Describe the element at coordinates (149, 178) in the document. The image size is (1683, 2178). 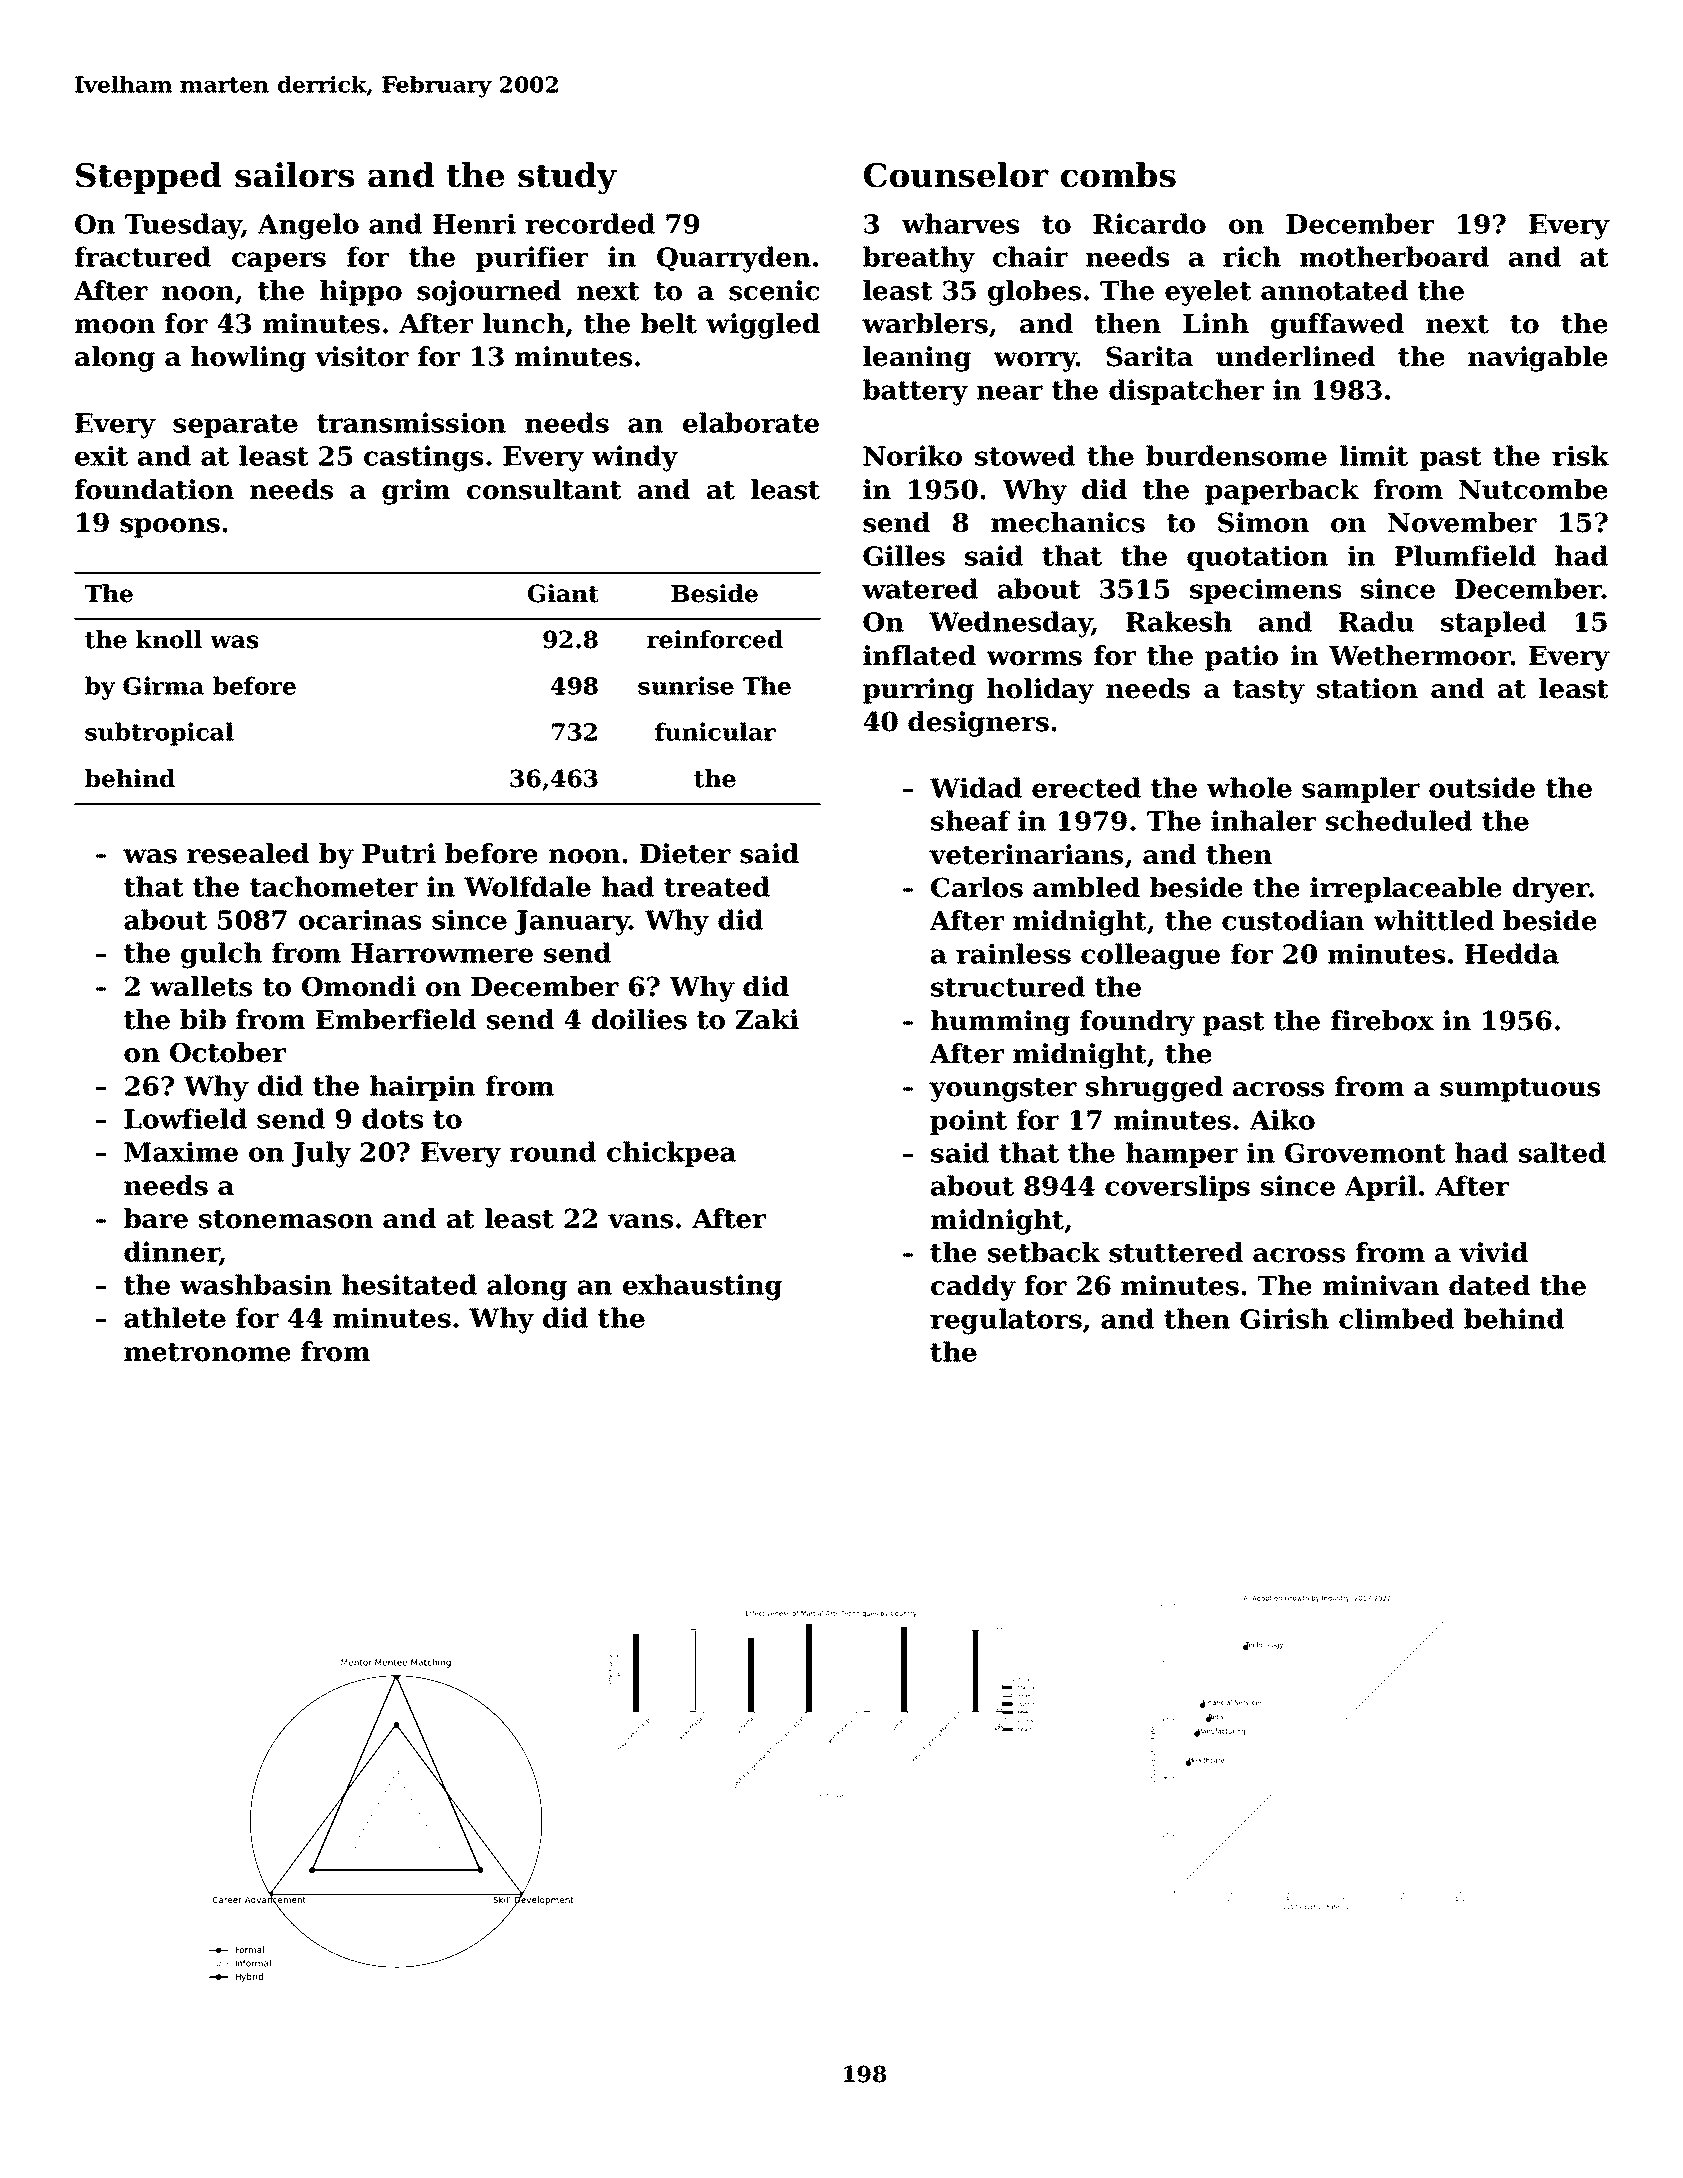
I see `Stepped` at that location.
